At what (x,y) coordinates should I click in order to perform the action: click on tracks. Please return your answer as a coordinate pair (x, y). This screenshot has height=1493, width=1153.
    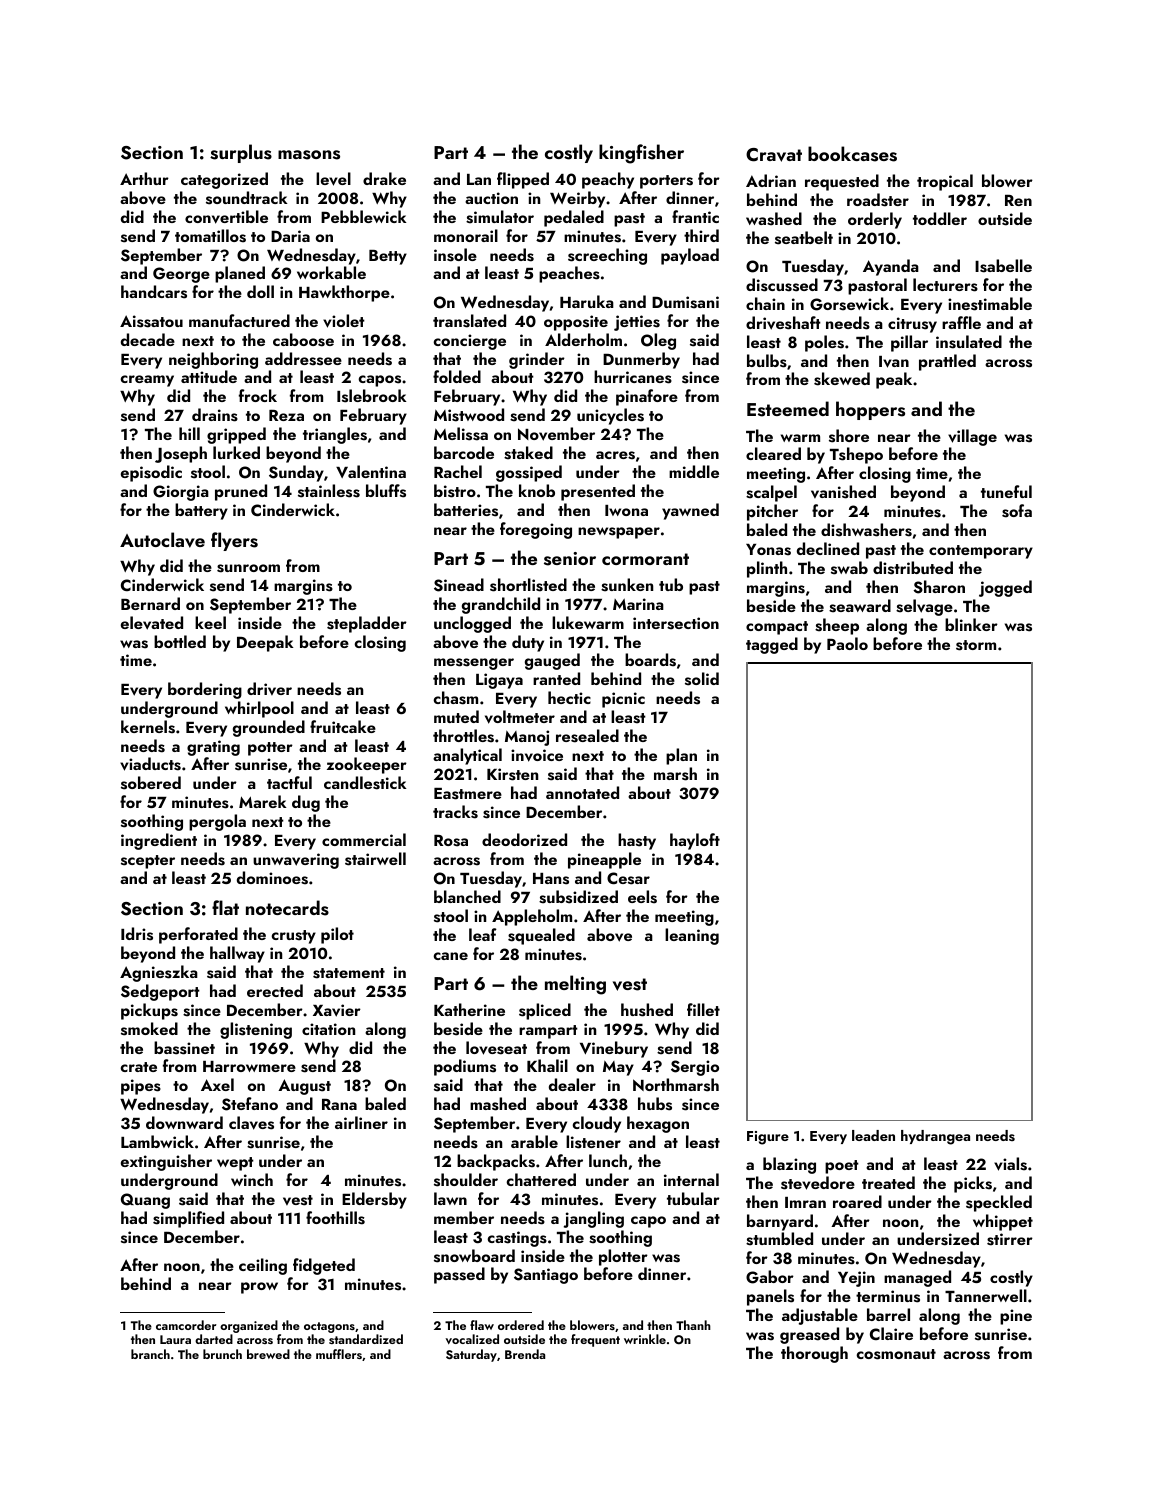
    Looking at the image, I should click on (455, 812).
